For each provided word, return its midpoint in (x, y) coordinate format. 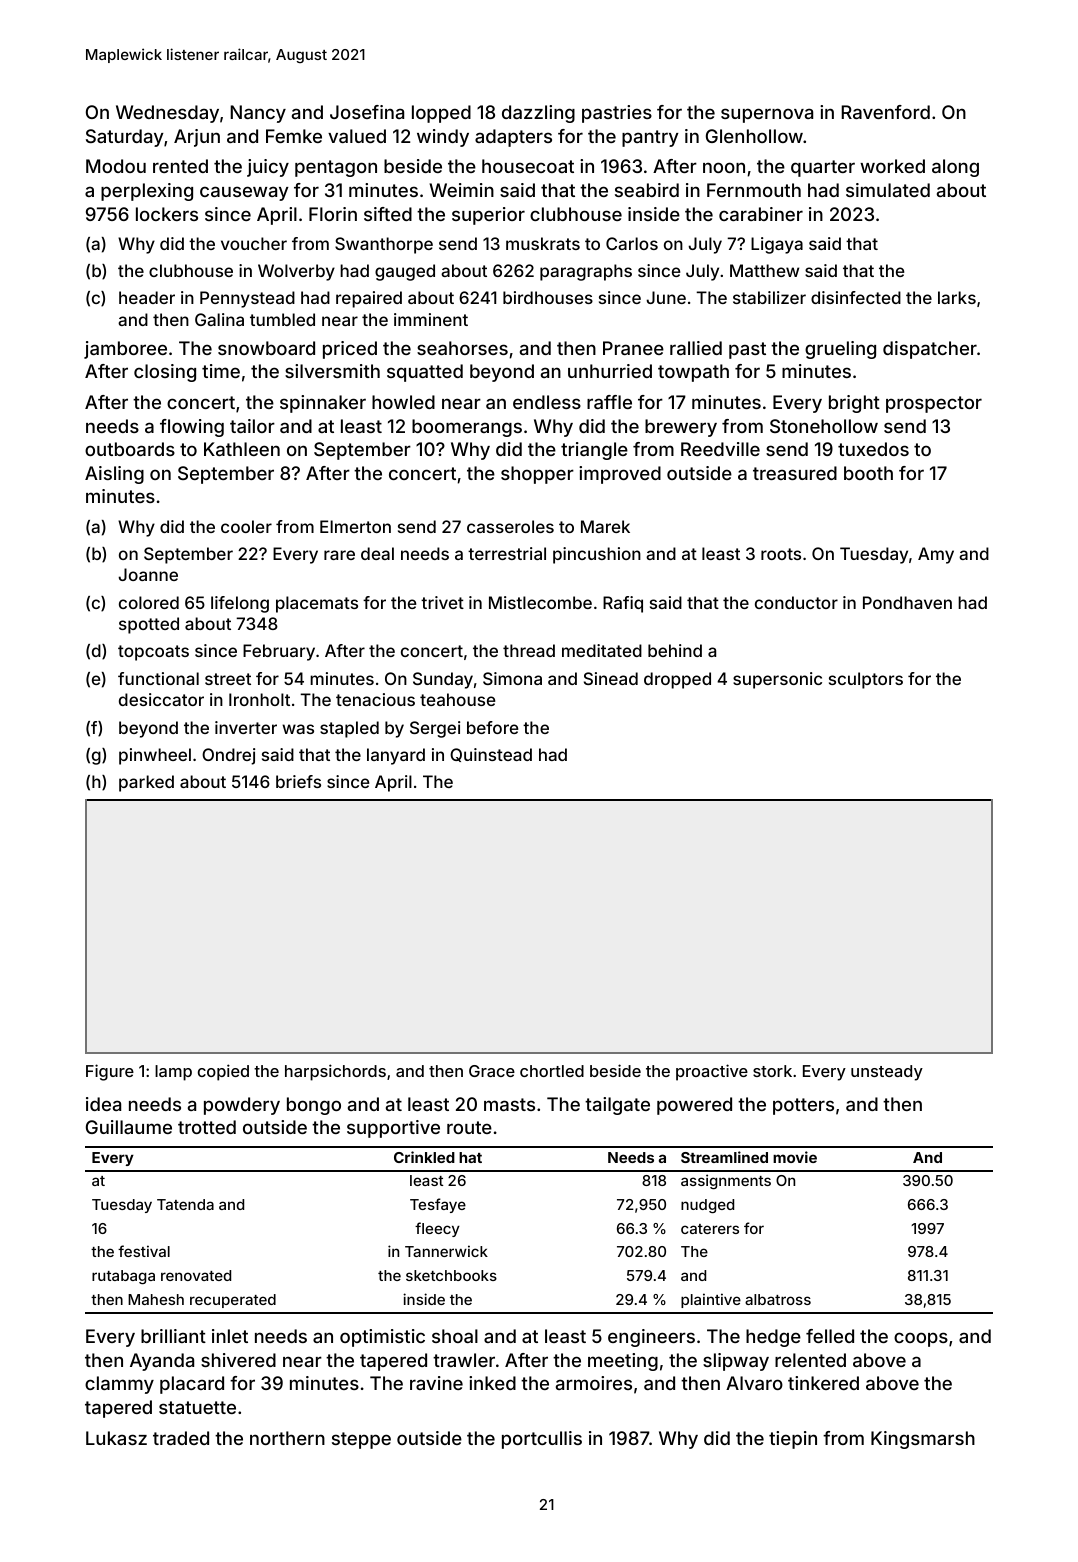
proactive (712, 1072)
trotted (207, 1127)
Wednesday (167, 114)
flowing (192, 428)
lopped (441, 114)
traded (181, 1438)
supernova (767, 115)
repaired (369, 299)
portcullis (542, 1440)
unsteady (887, 1073)
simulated (888, 190)
